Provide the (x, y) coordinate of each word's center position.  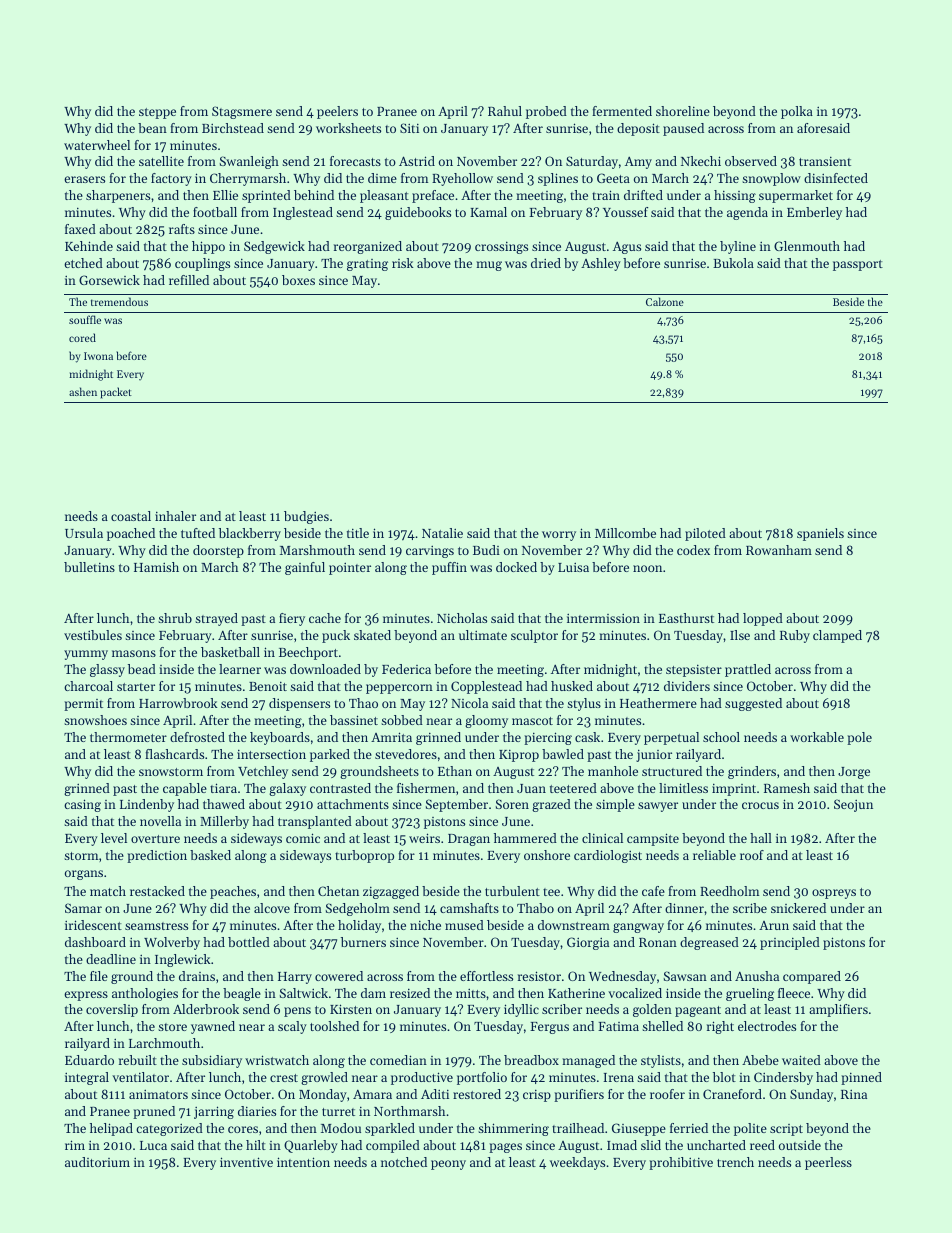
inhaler (175, 516)
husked (572, 686)
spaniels (820, 534)
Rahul (505, 111)
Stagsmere (242, 112)
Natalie (442, 533)
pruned (154, 1112)
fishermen (426, 788)
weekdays (577, 1163)
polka (797, 112)
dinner (684, 908)
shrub (175, 618)
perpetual (671, 738)
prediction (157, 856)
